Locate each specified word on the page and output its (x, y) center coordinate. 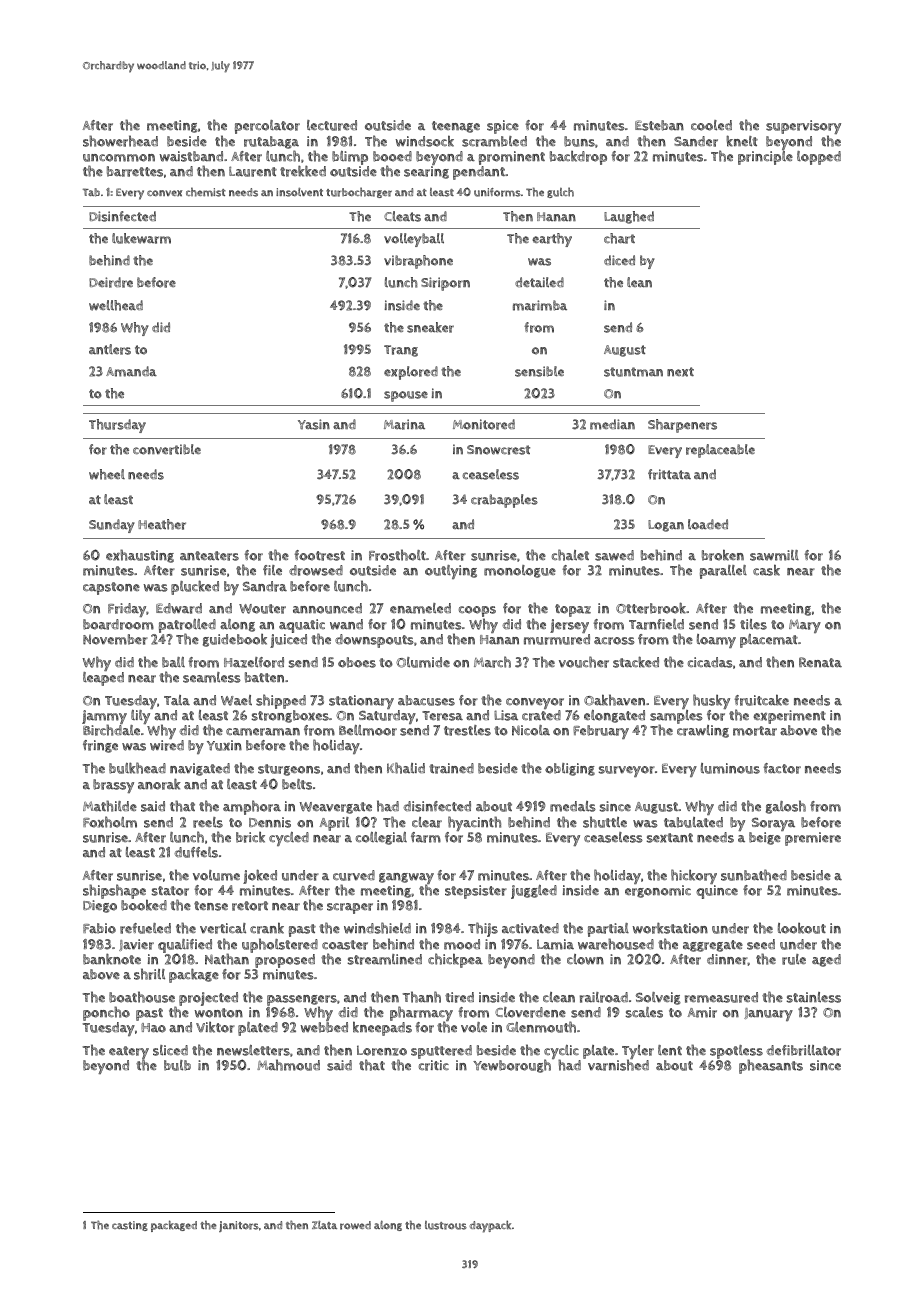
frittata (669, 474)
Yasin (314, 424)
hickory (694, 876)
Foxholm (110, 822)
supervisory (803, 127)
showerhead (120, 141)
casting (130, 1226)
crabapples (504, 501)
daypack (490, 1226)
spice (503, 127)
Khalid (406, 768)
